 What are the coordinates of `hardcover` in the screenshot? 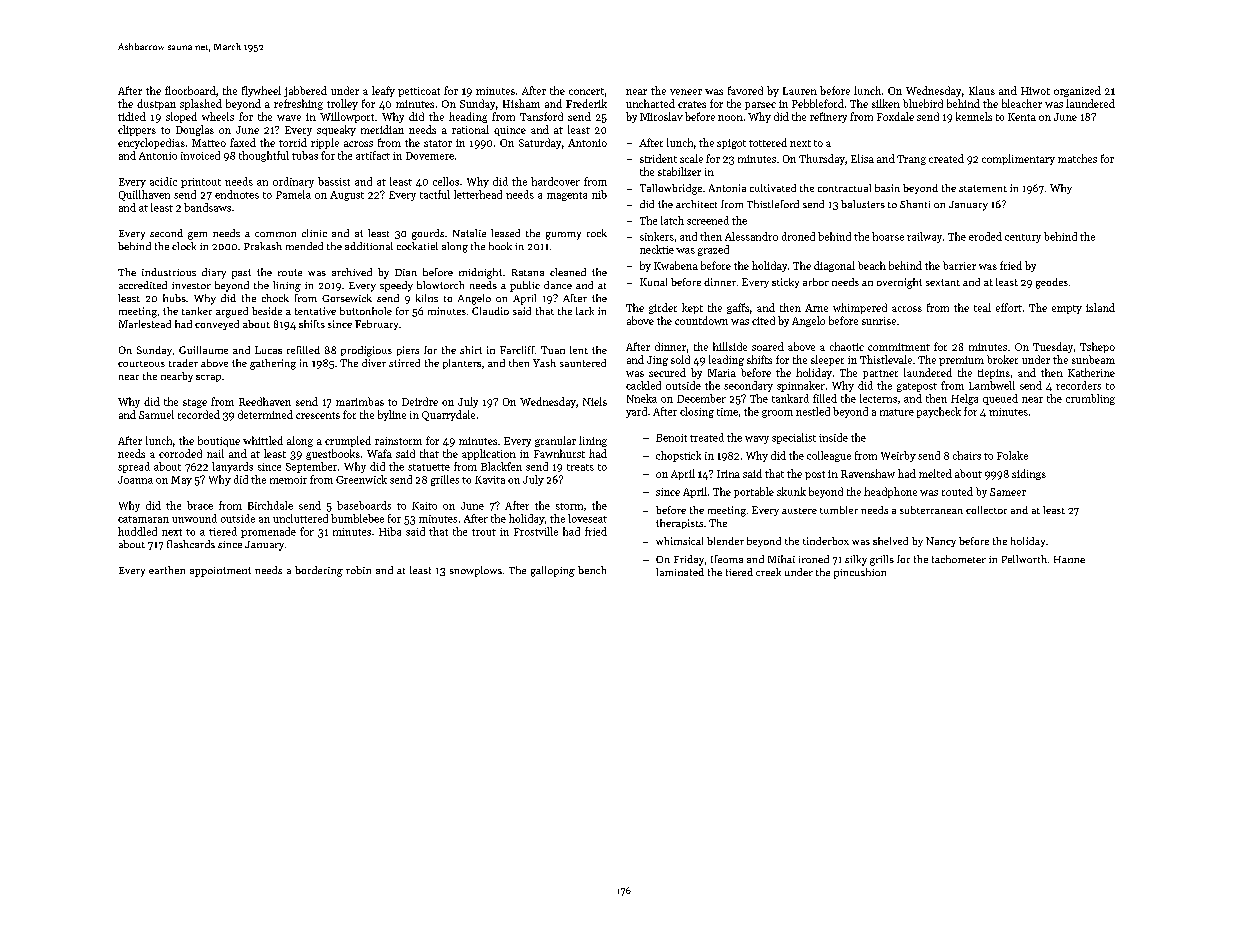 It's located at (555, 181).
